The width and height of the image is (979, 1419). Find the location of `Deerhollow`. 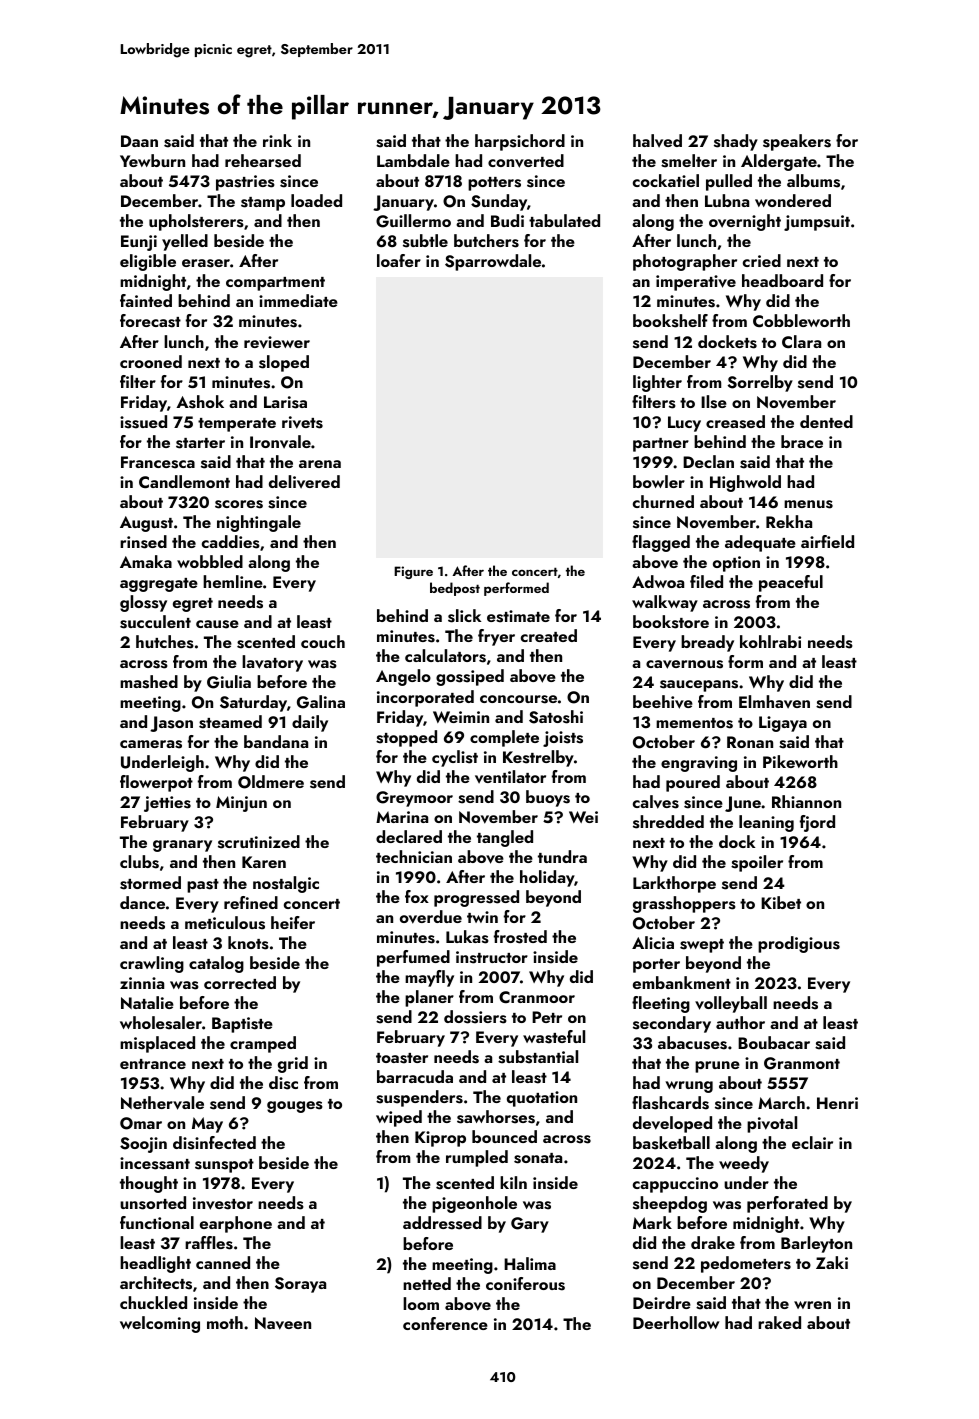

Deerhollow is located at coordinates (676, 1322).
